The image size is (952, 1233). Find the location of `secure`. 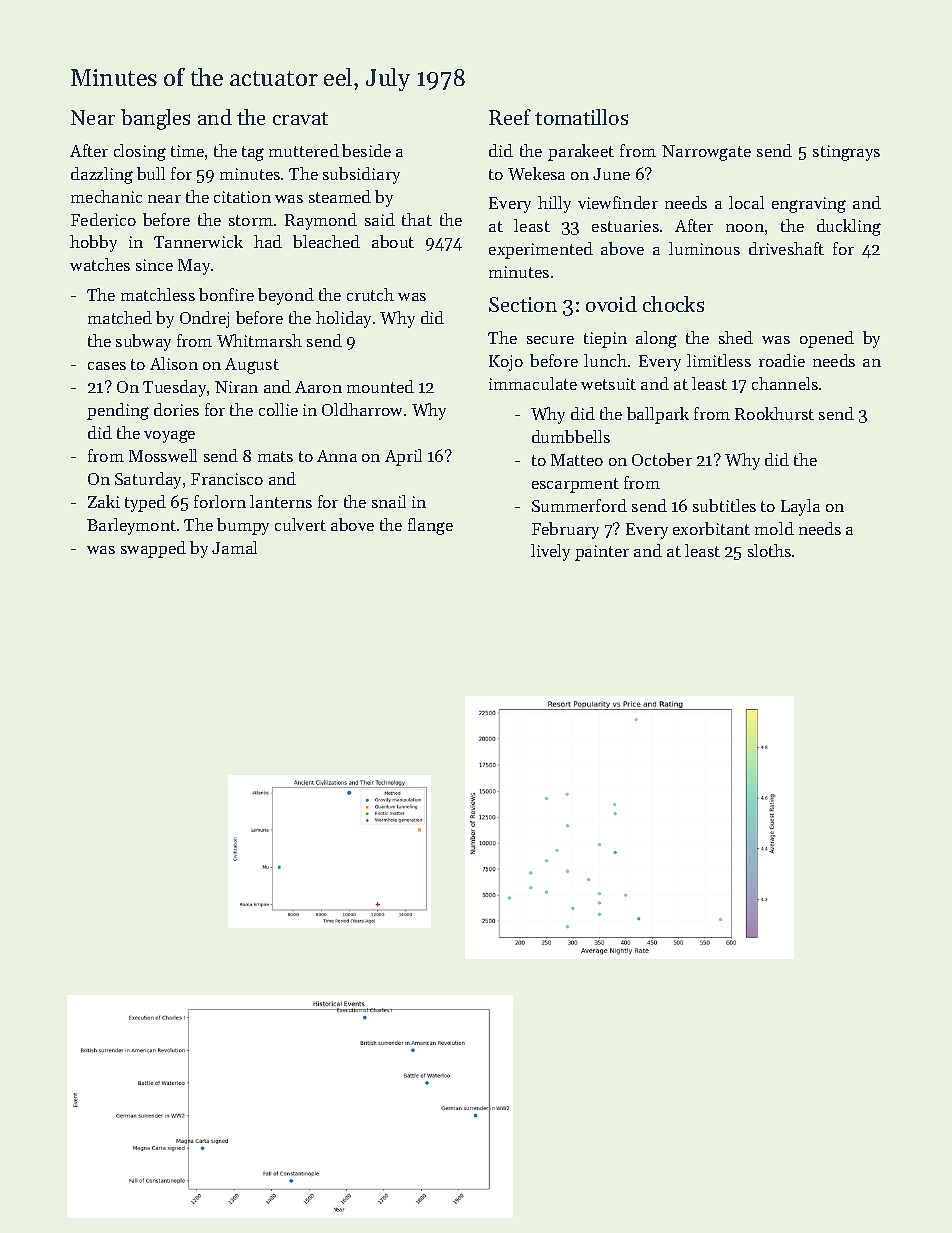

secure is located at coordinates (550, 340).
